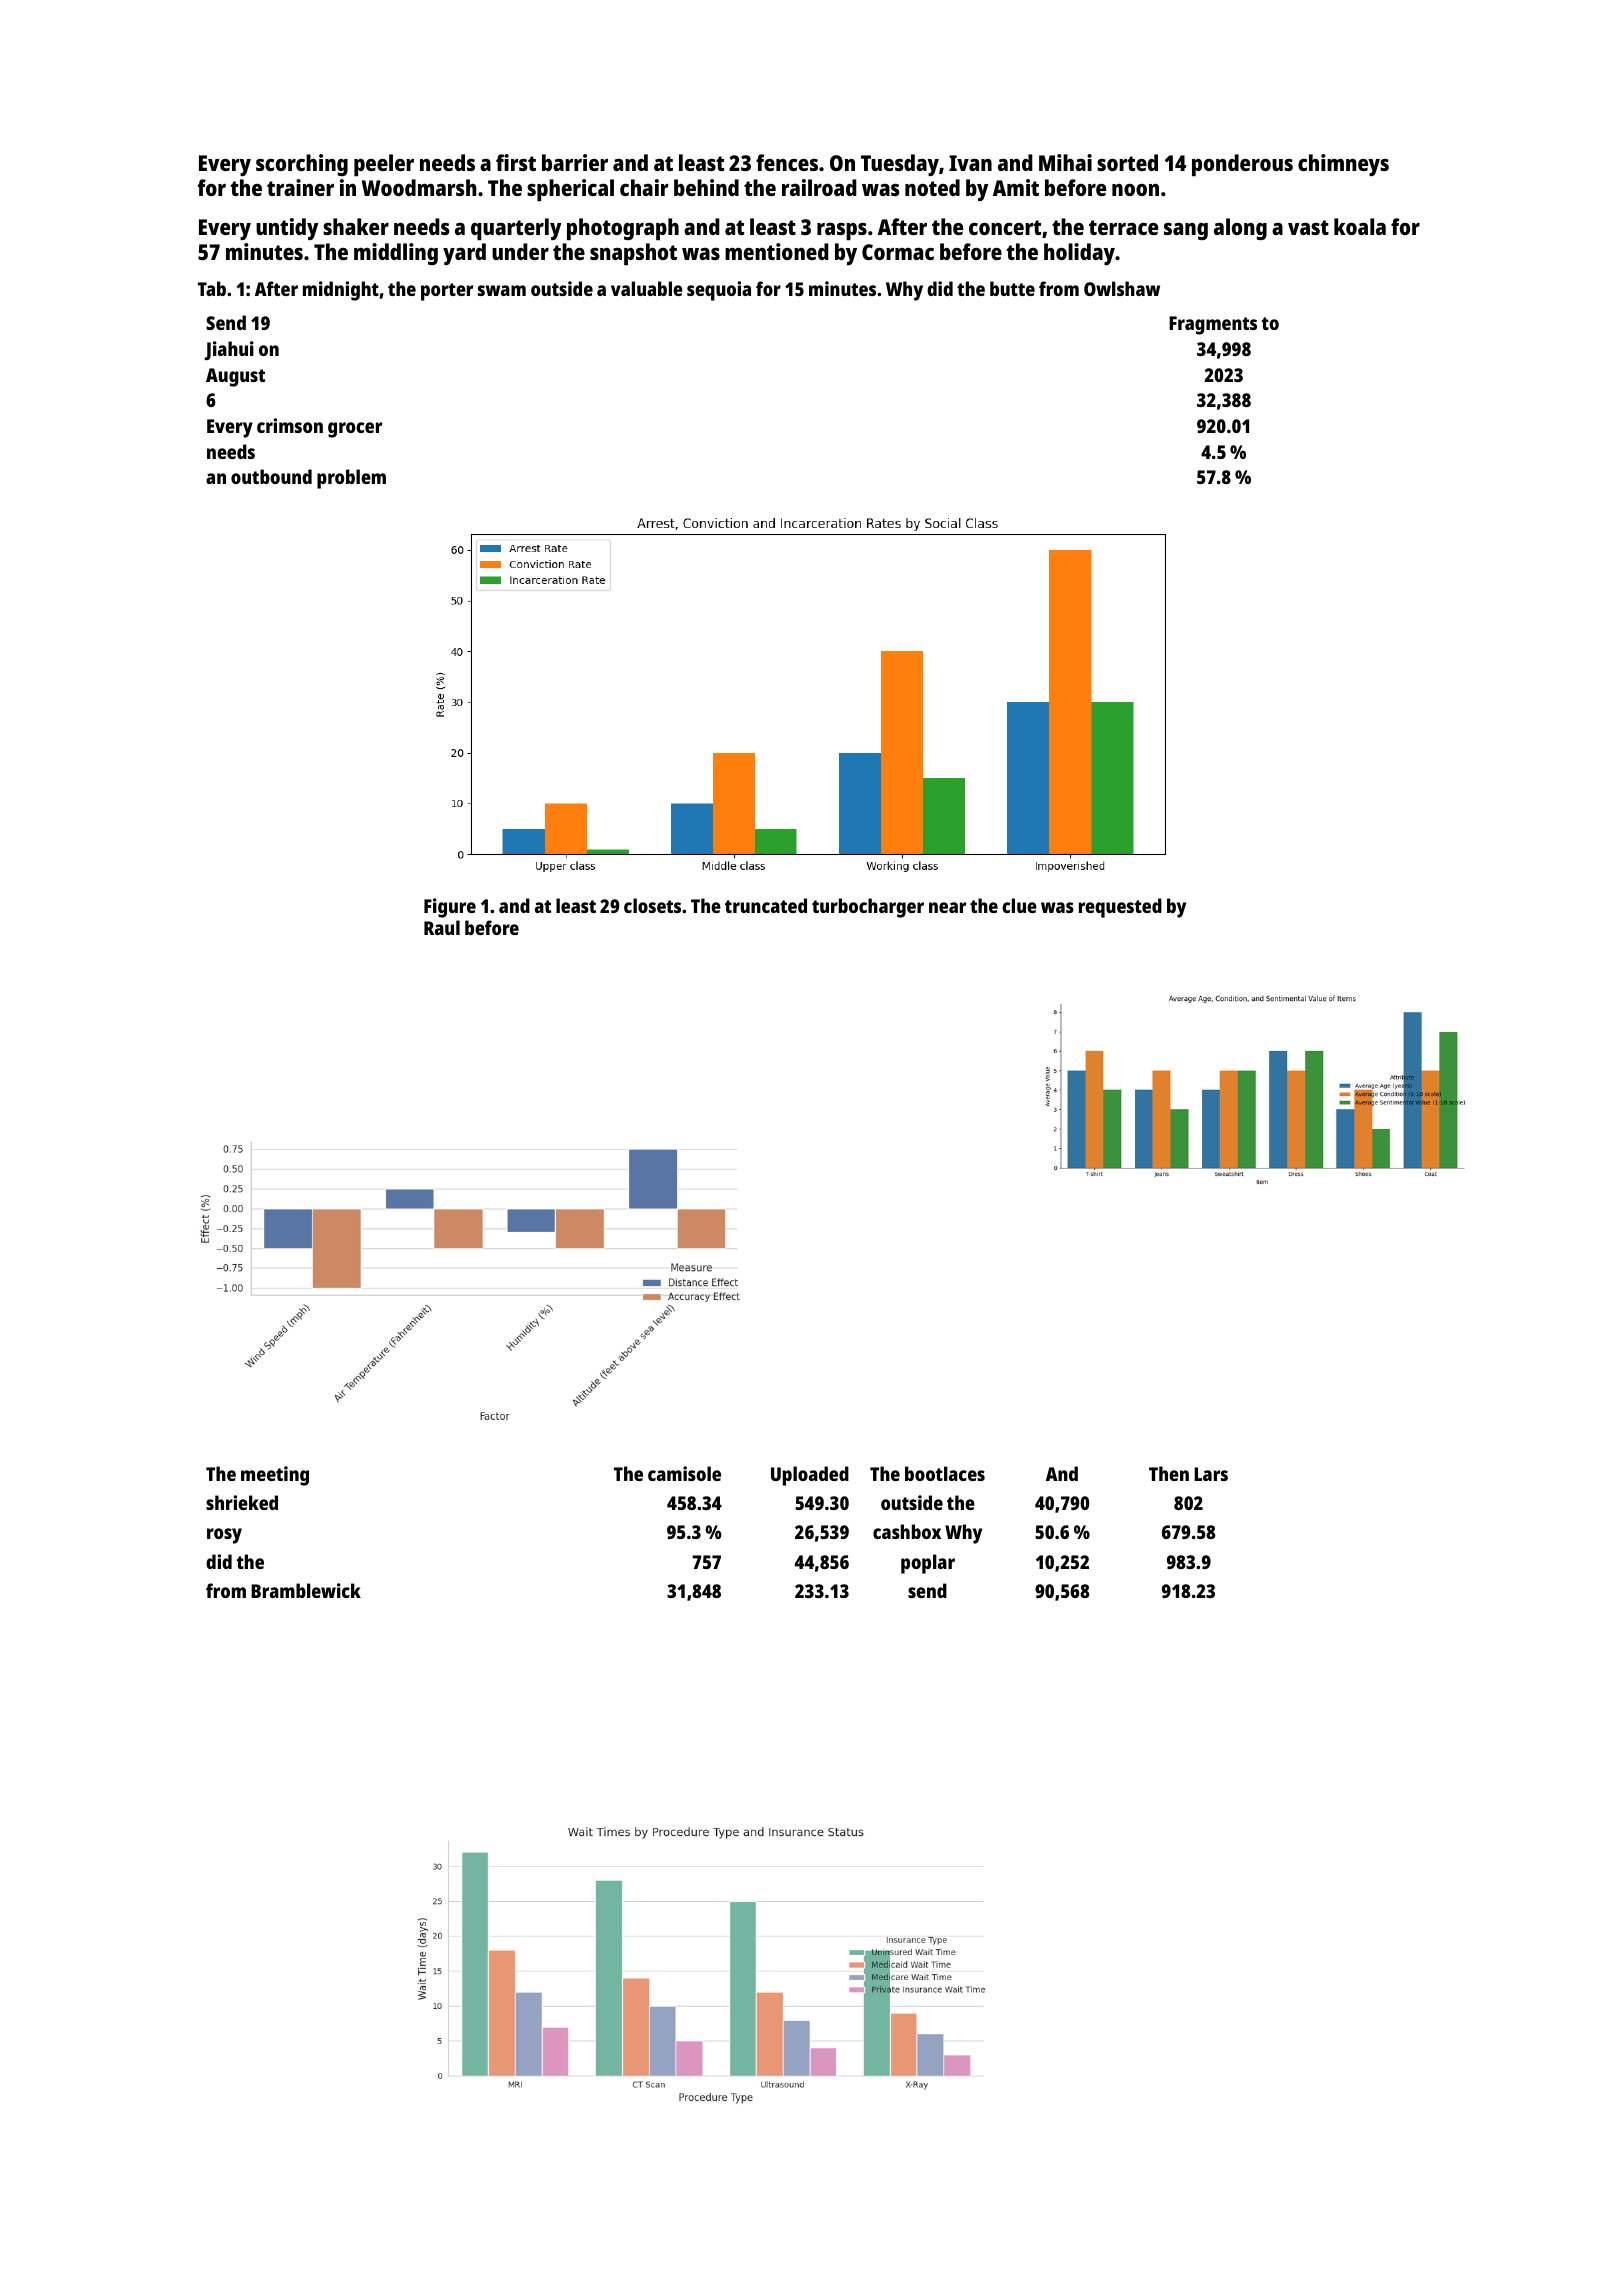  Describe the element at coordinates (275, 1476) in the screenshot. I see `meeting` at that location.
